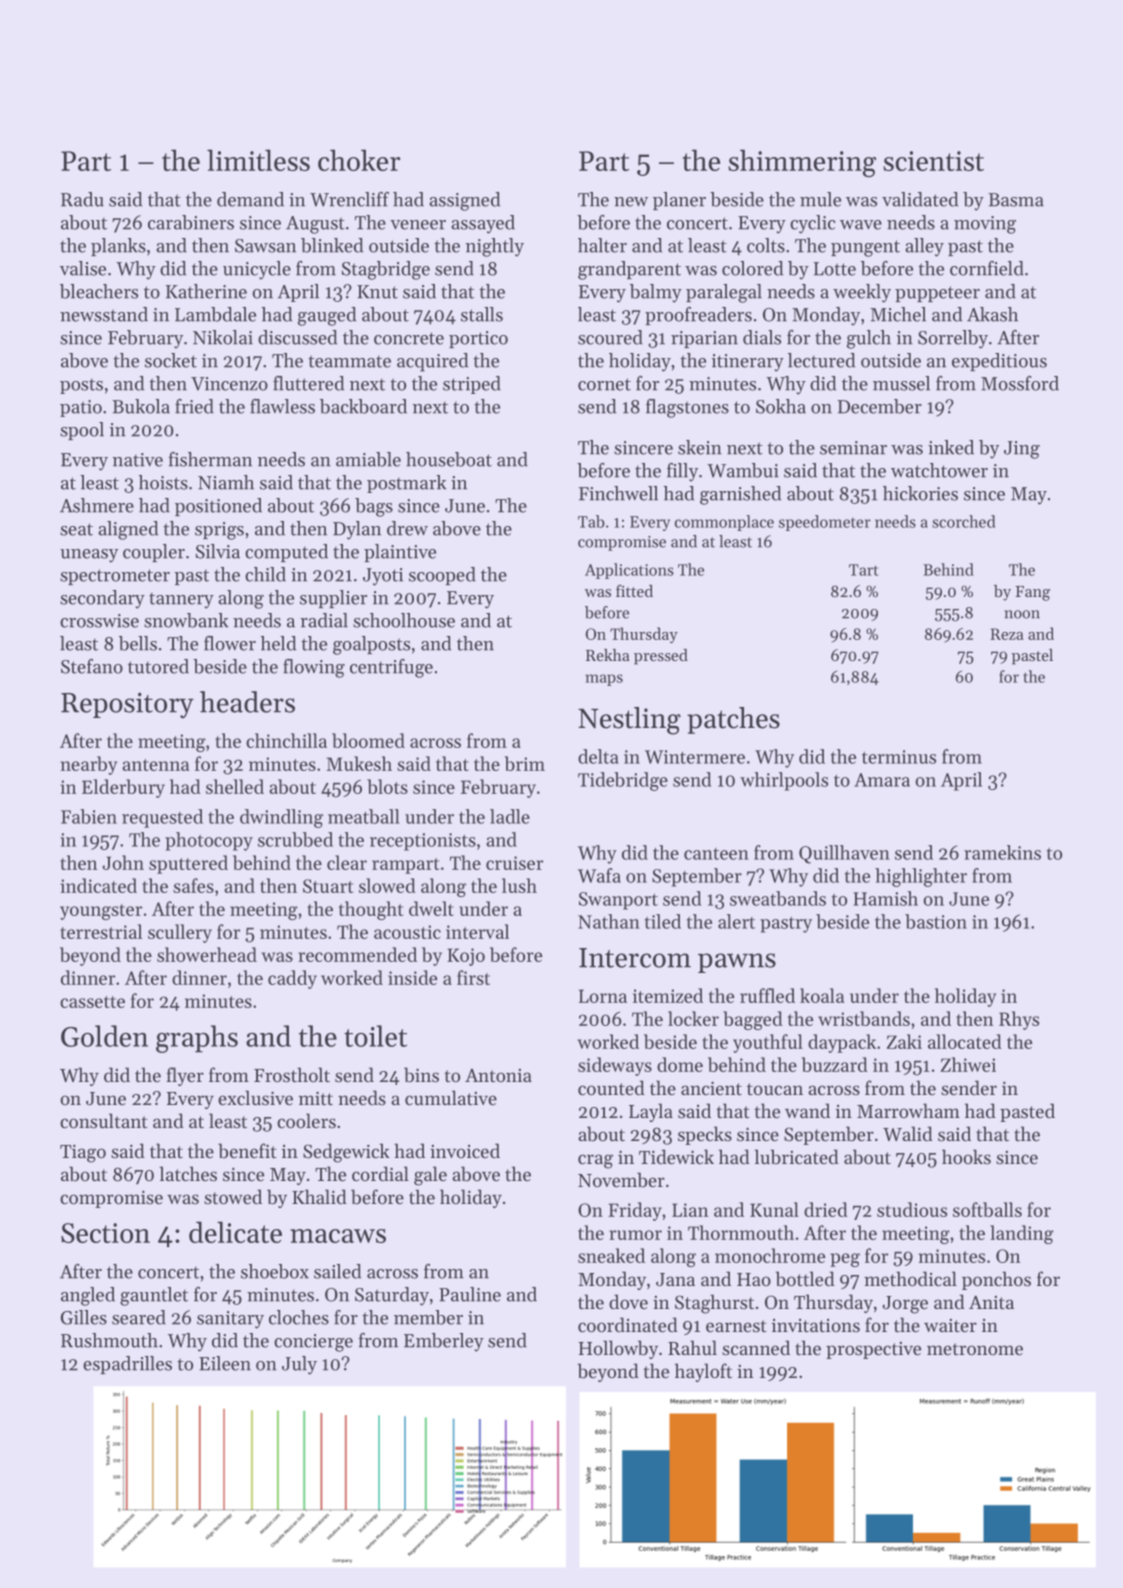 This screenshot has height=1588, width=1123. I want to click on assayed, so click(483, 224).
